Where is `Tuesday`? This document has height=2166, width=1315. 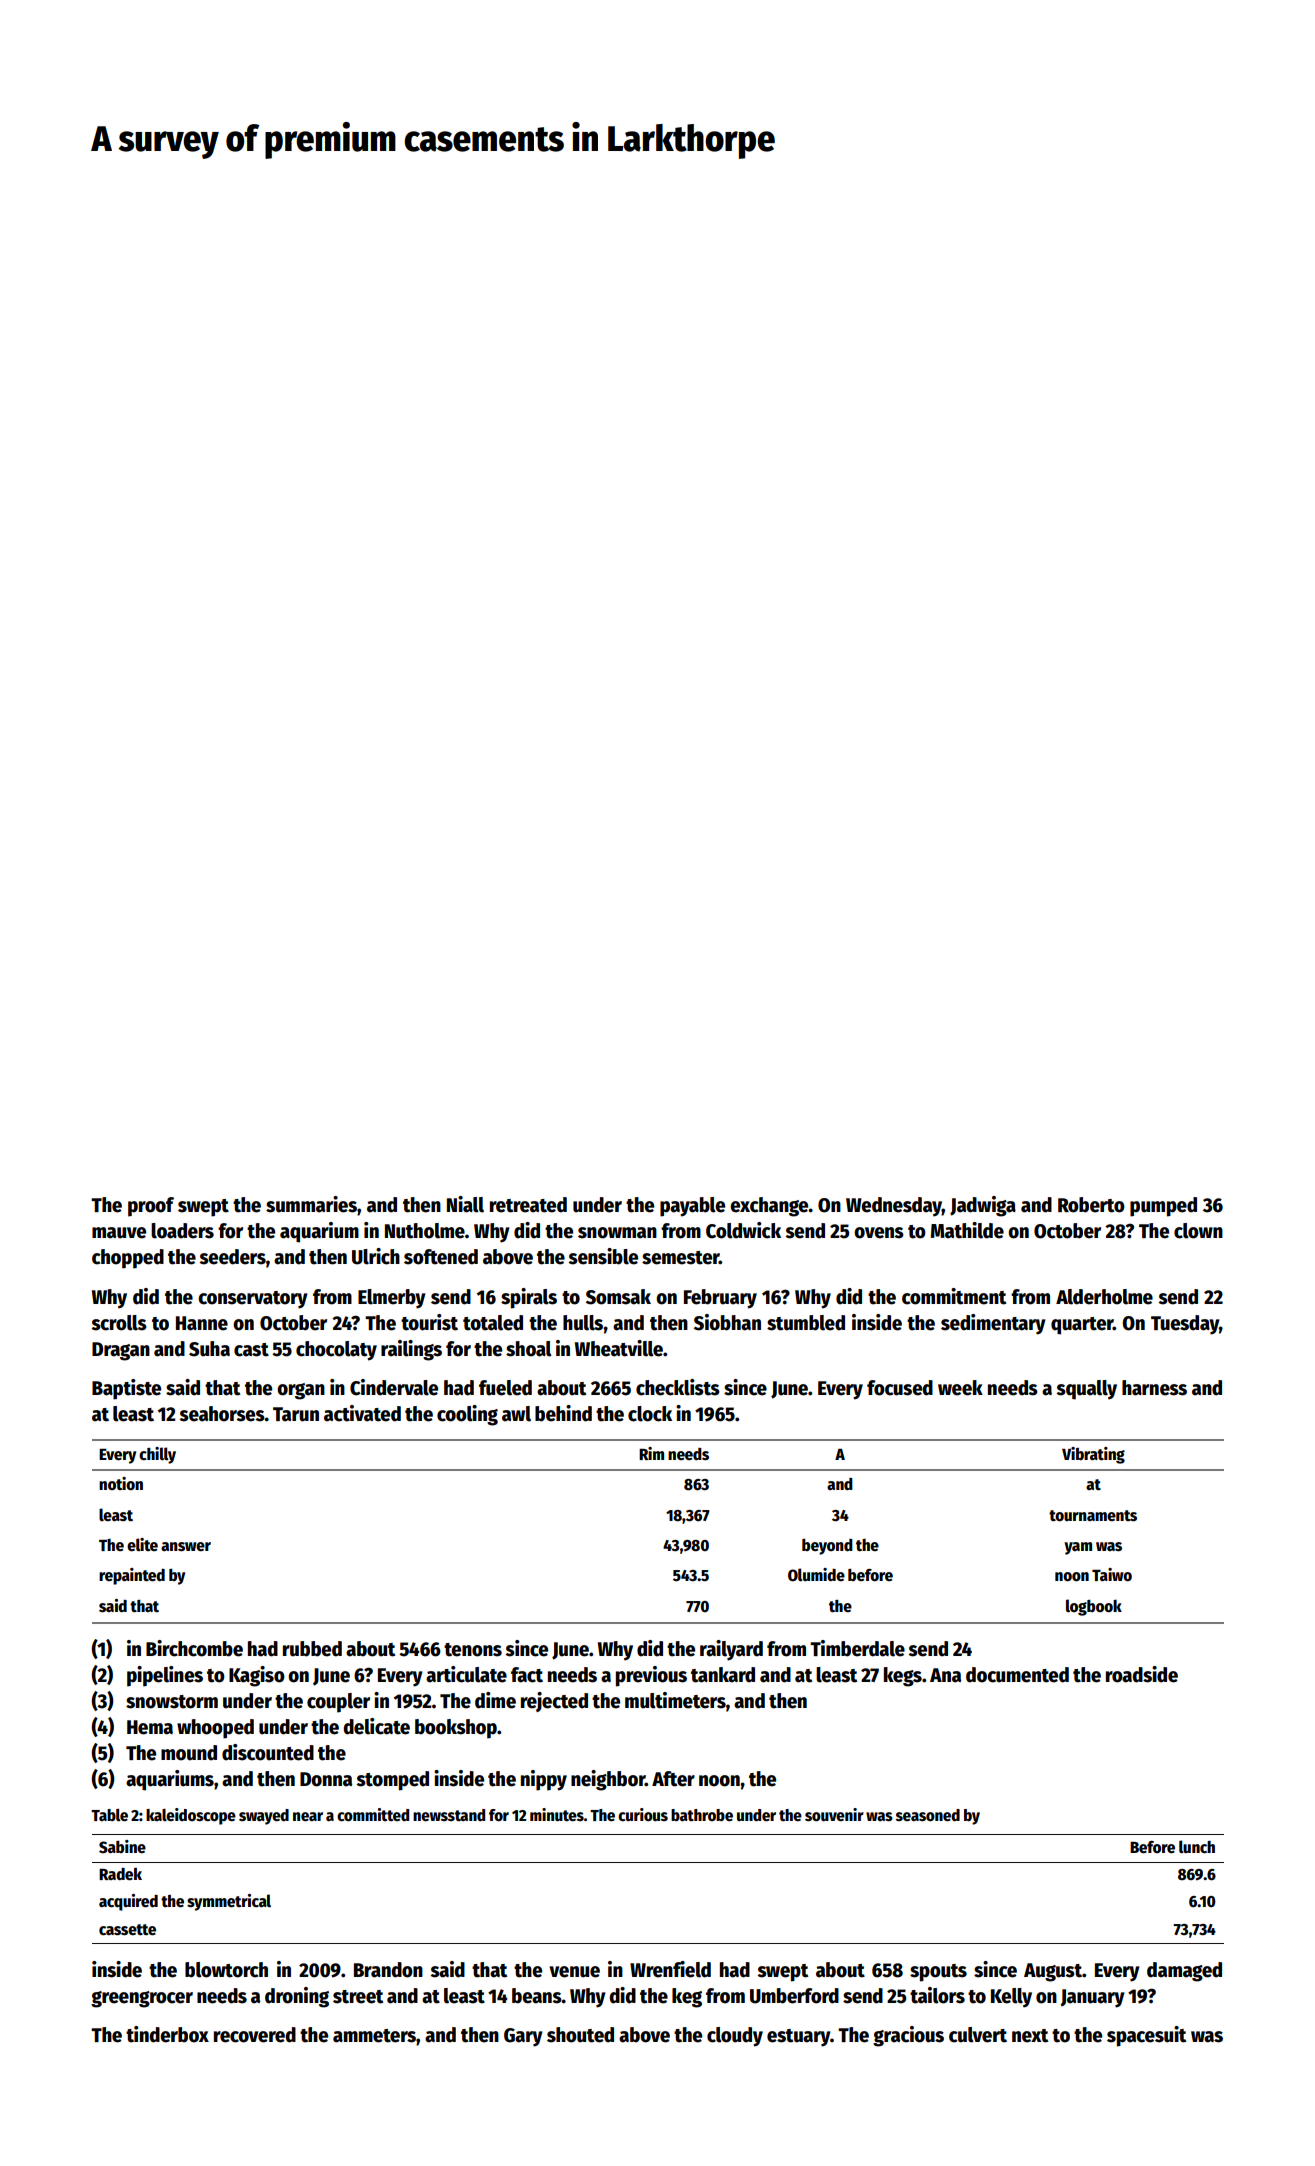
Tuesday is located at coordinates (1185, 1325).
